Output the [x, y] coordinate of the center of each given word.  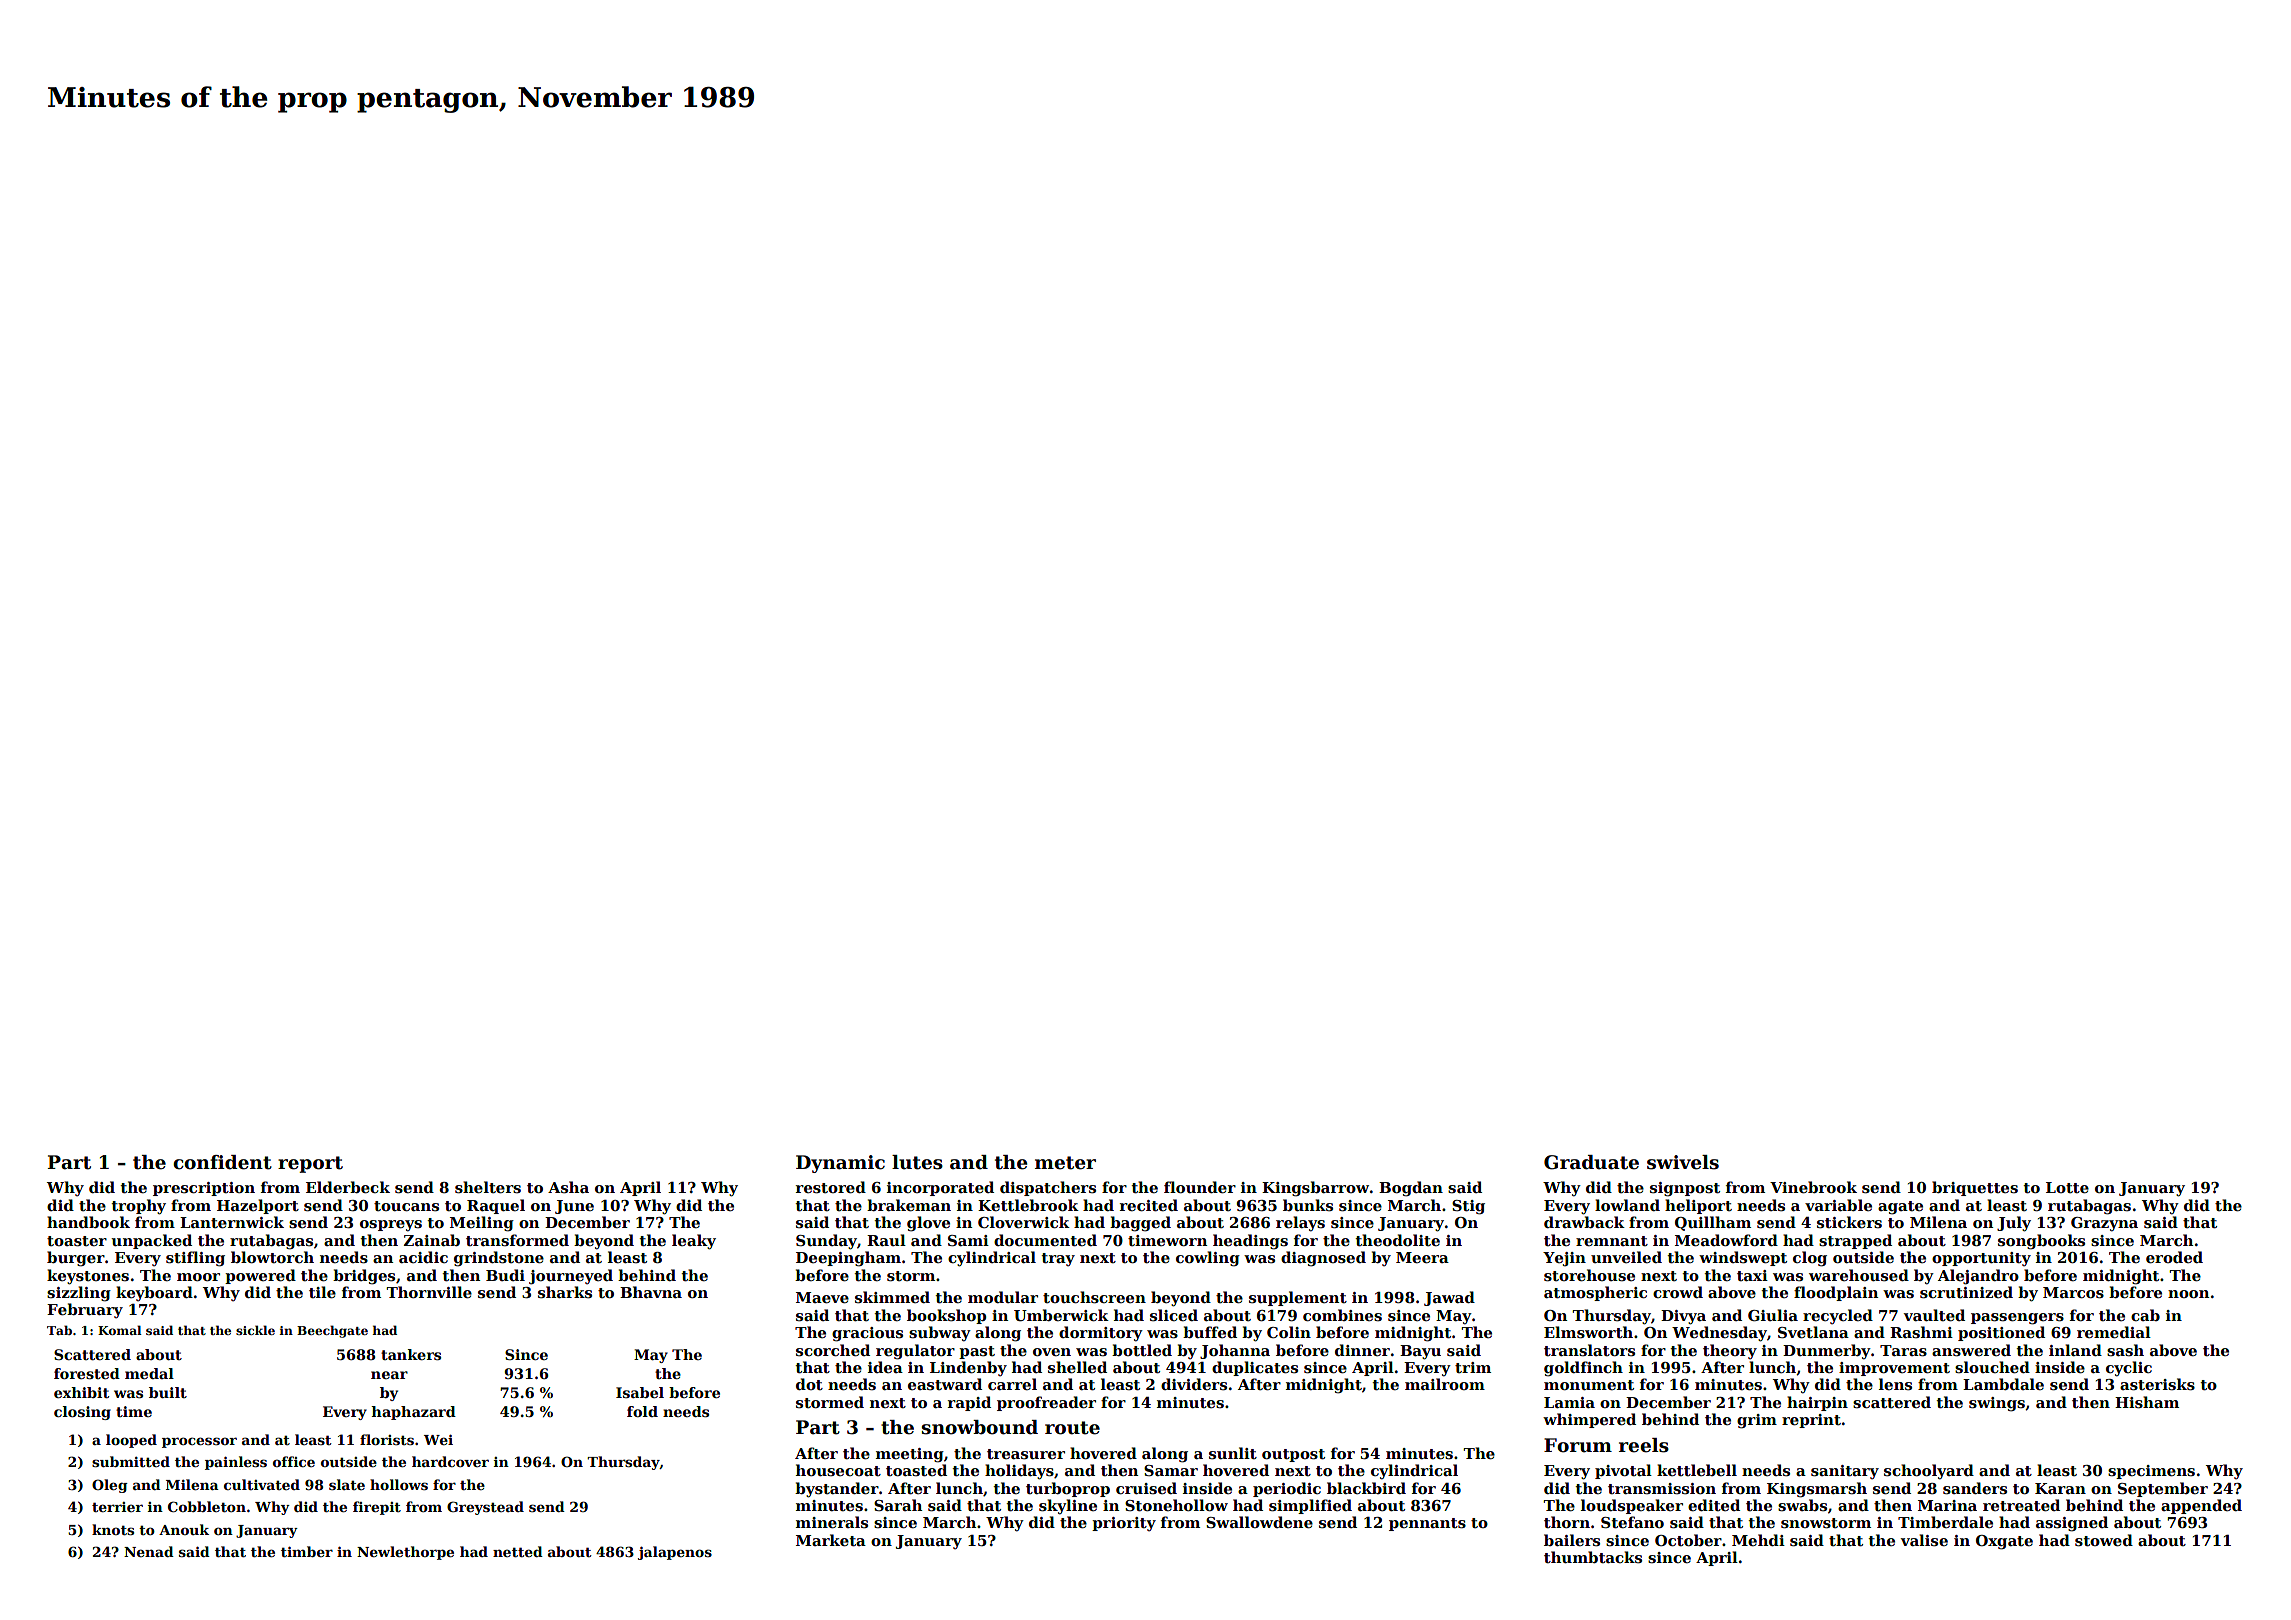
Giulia [1773, 1315]
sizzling [79, 1294]
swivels [1683, 1162]
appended [2201, 1506]
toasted [916, 1470]
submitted [131, 1461]
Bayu [1420, 1352]
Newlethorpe [405, 1553]
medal [149, 1373]
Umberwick [1061, 1315]
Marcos [2073, 1293]
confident [222, 1162]
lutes [917, 1162]
